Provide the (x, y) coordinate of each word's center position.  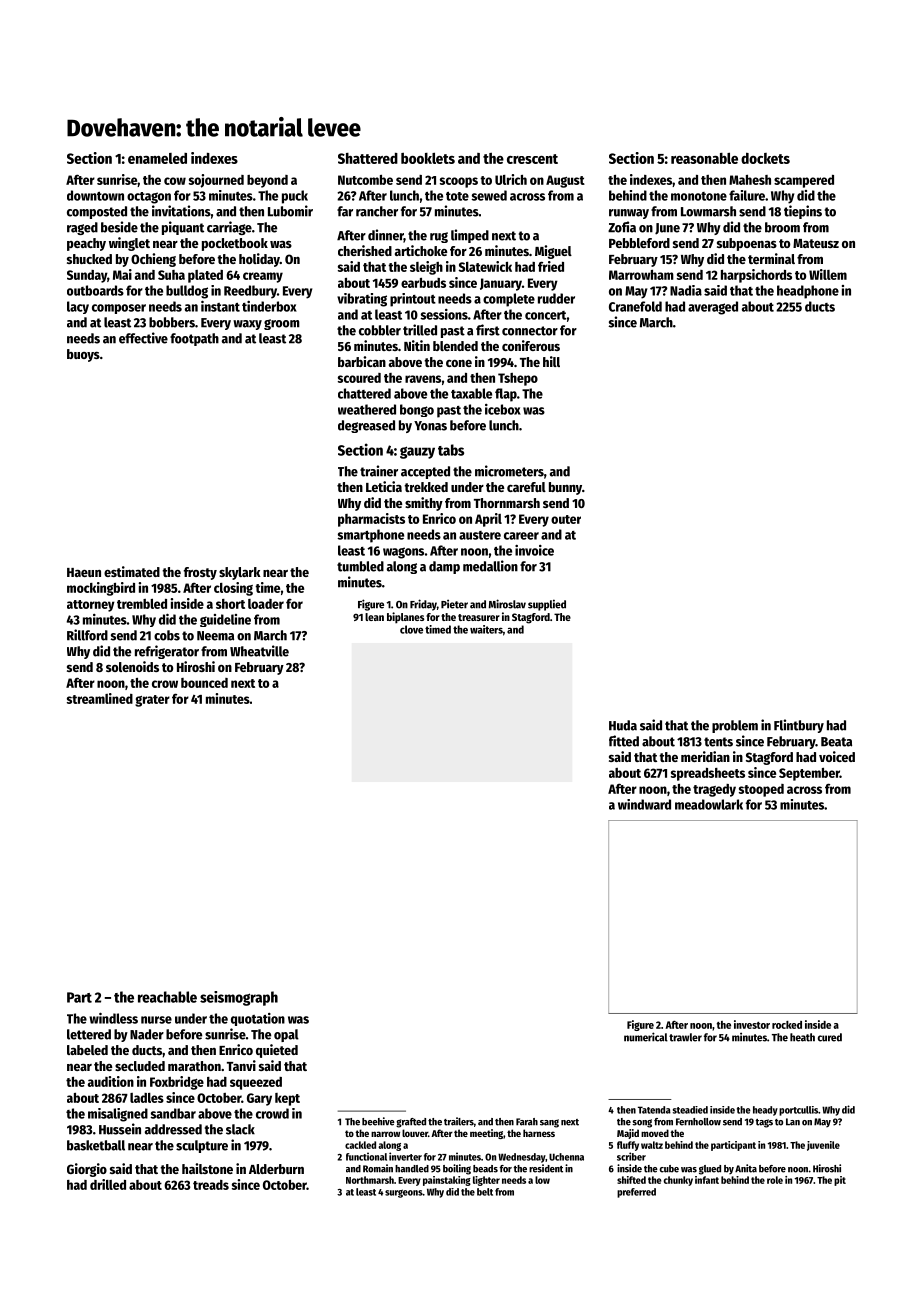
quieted (277, 1051)
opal (286, 1035)
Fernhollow (698, 1122)
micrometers (509, 471)
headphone (808, 292)
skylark (240, 573)
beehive (378, 1121)
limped (470, 236)
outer (566, 519)
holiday (259, 260)
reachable (167, 997)
